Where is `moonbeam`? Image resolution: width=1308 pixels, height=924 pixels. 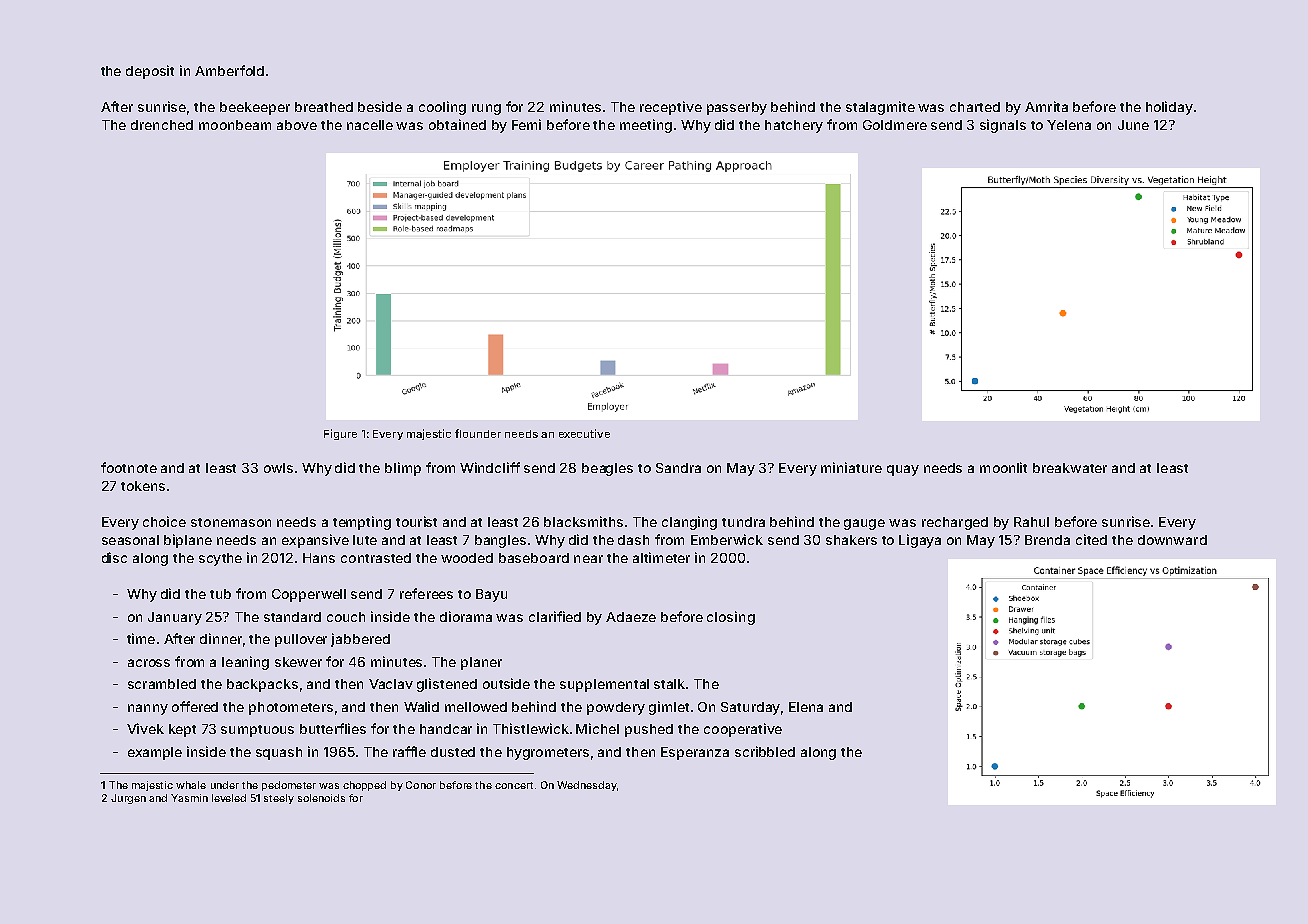
moonbeam is located at coordinates (235, 125).
